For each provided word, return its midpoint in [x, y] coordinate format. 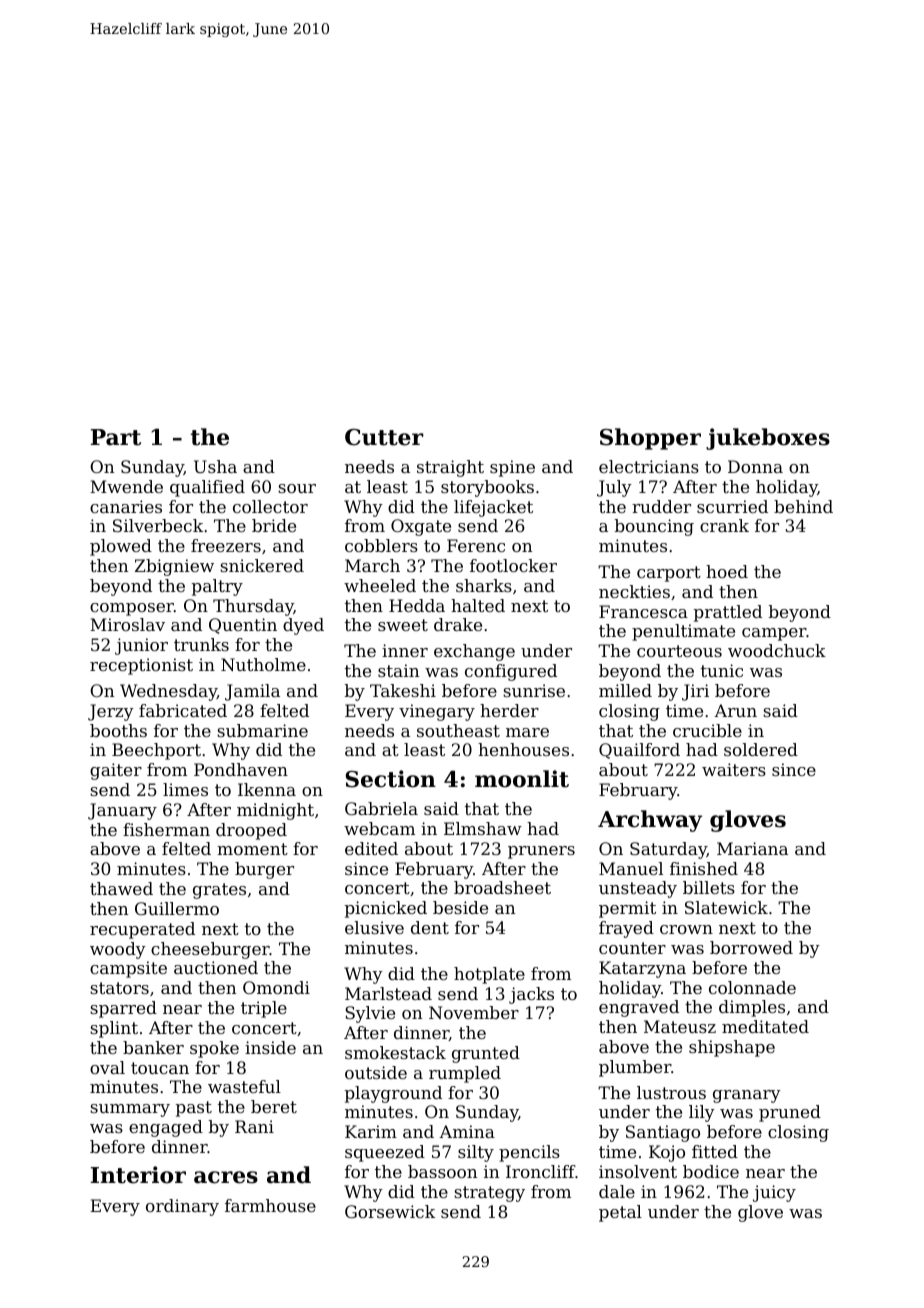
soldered [761, 749]
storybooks [487, 488]
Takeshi [403, 690]
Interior [138, 1175]
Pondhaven [241, 769]
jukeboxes [768, 439]
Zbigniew [174, 567]
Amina [467, 1131]
